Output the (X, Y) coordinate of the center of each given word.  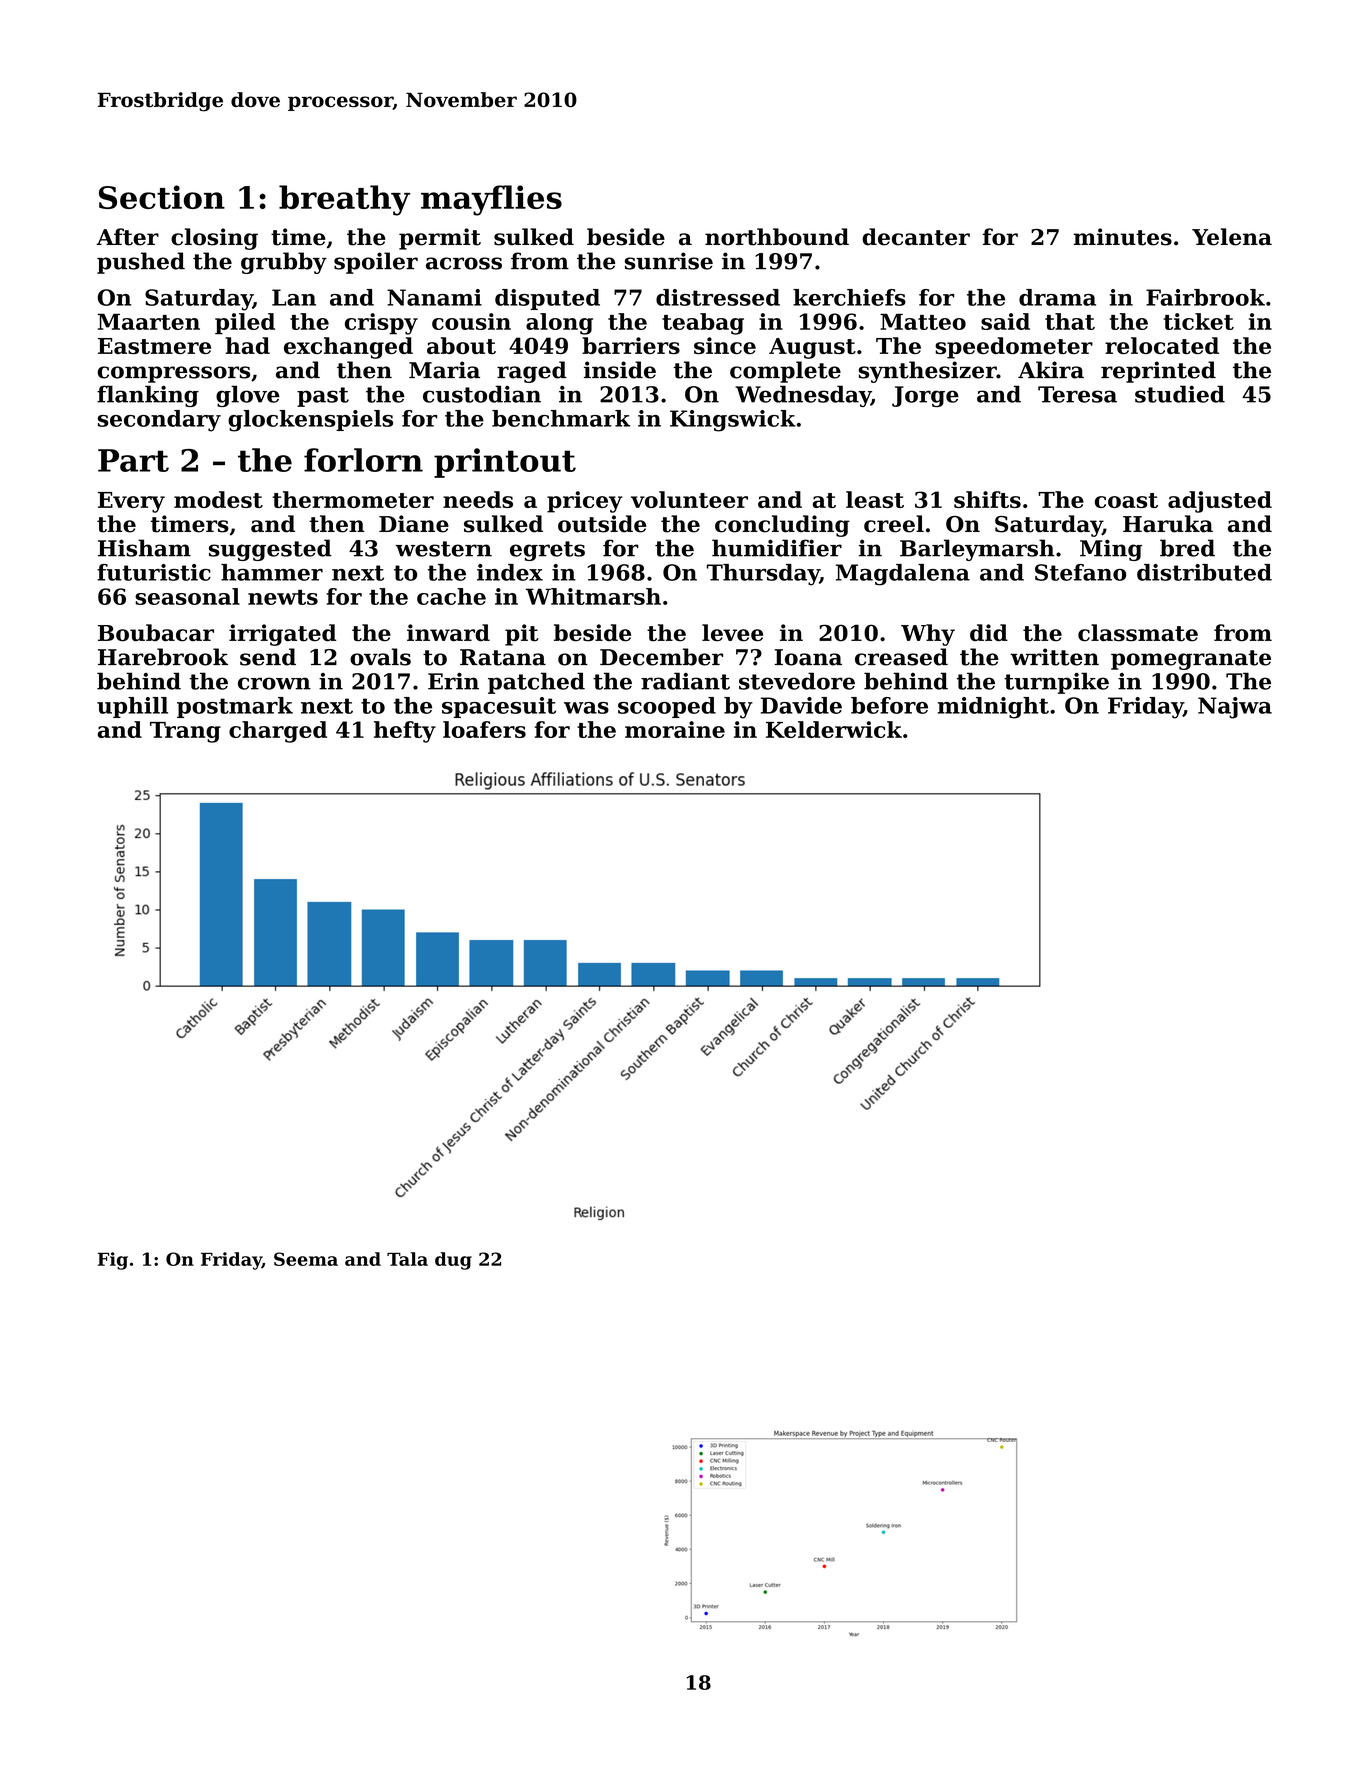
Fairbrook (1205, 297)
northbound (777, 237)
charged (278, 732)
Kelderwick (834, 729)
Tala (407, 1259)
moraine (675, 729)
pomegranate (1191, 660)
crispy (381, 324)
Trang (185, 732)
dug (453, 1261)
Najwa (1235, 708)
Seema (306, 1259)
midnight (993, 708)
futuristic (154, 572)
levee (732, 633)
